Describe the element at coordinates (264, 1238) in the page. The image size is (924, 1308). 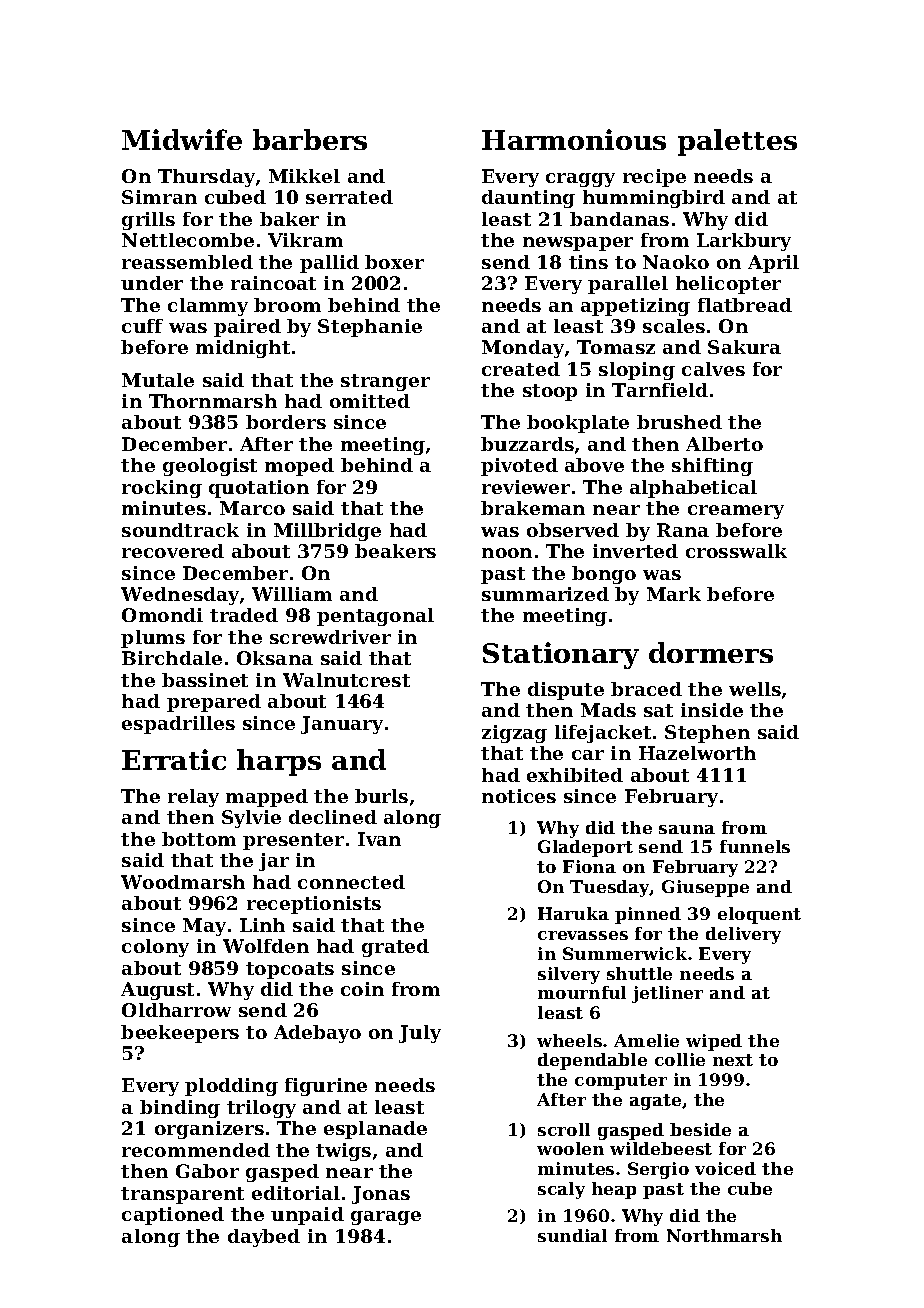
I see `daybed` at that location.
